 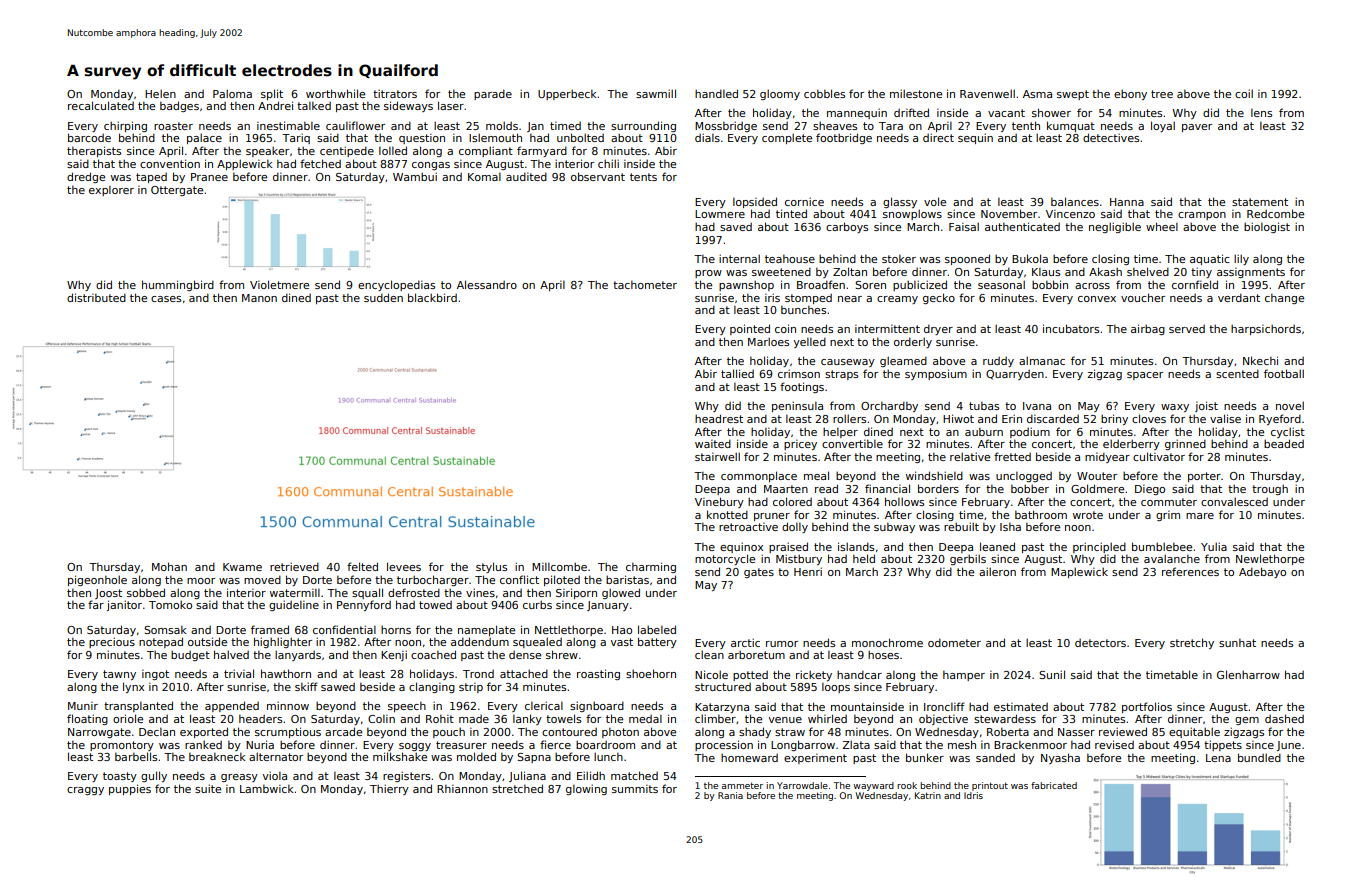 What do you see at coordinates (396, 285) in the screenshot?
I see `encyclopedias` at bounding box center [396, 285].
